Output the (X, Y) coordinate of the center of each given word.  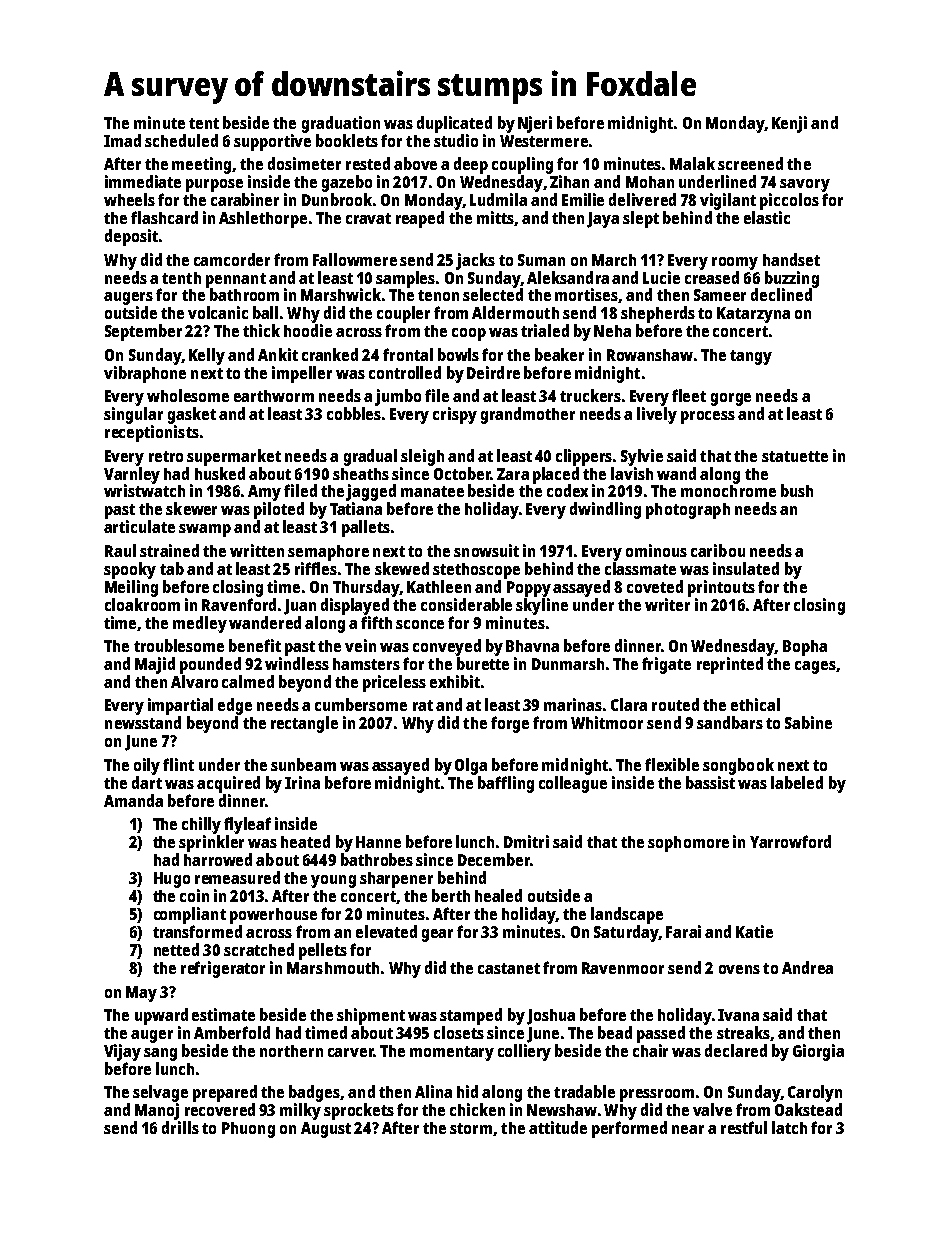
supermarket (234, 457)
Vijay (122, 1052)
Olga (471, 766)
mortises (586, 294)
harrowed (218, 859)
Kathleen (439, 586)
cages (815, 667)
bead (615, 1032)
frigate (666, 665)
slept (641, 219)
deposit (131, 237)
